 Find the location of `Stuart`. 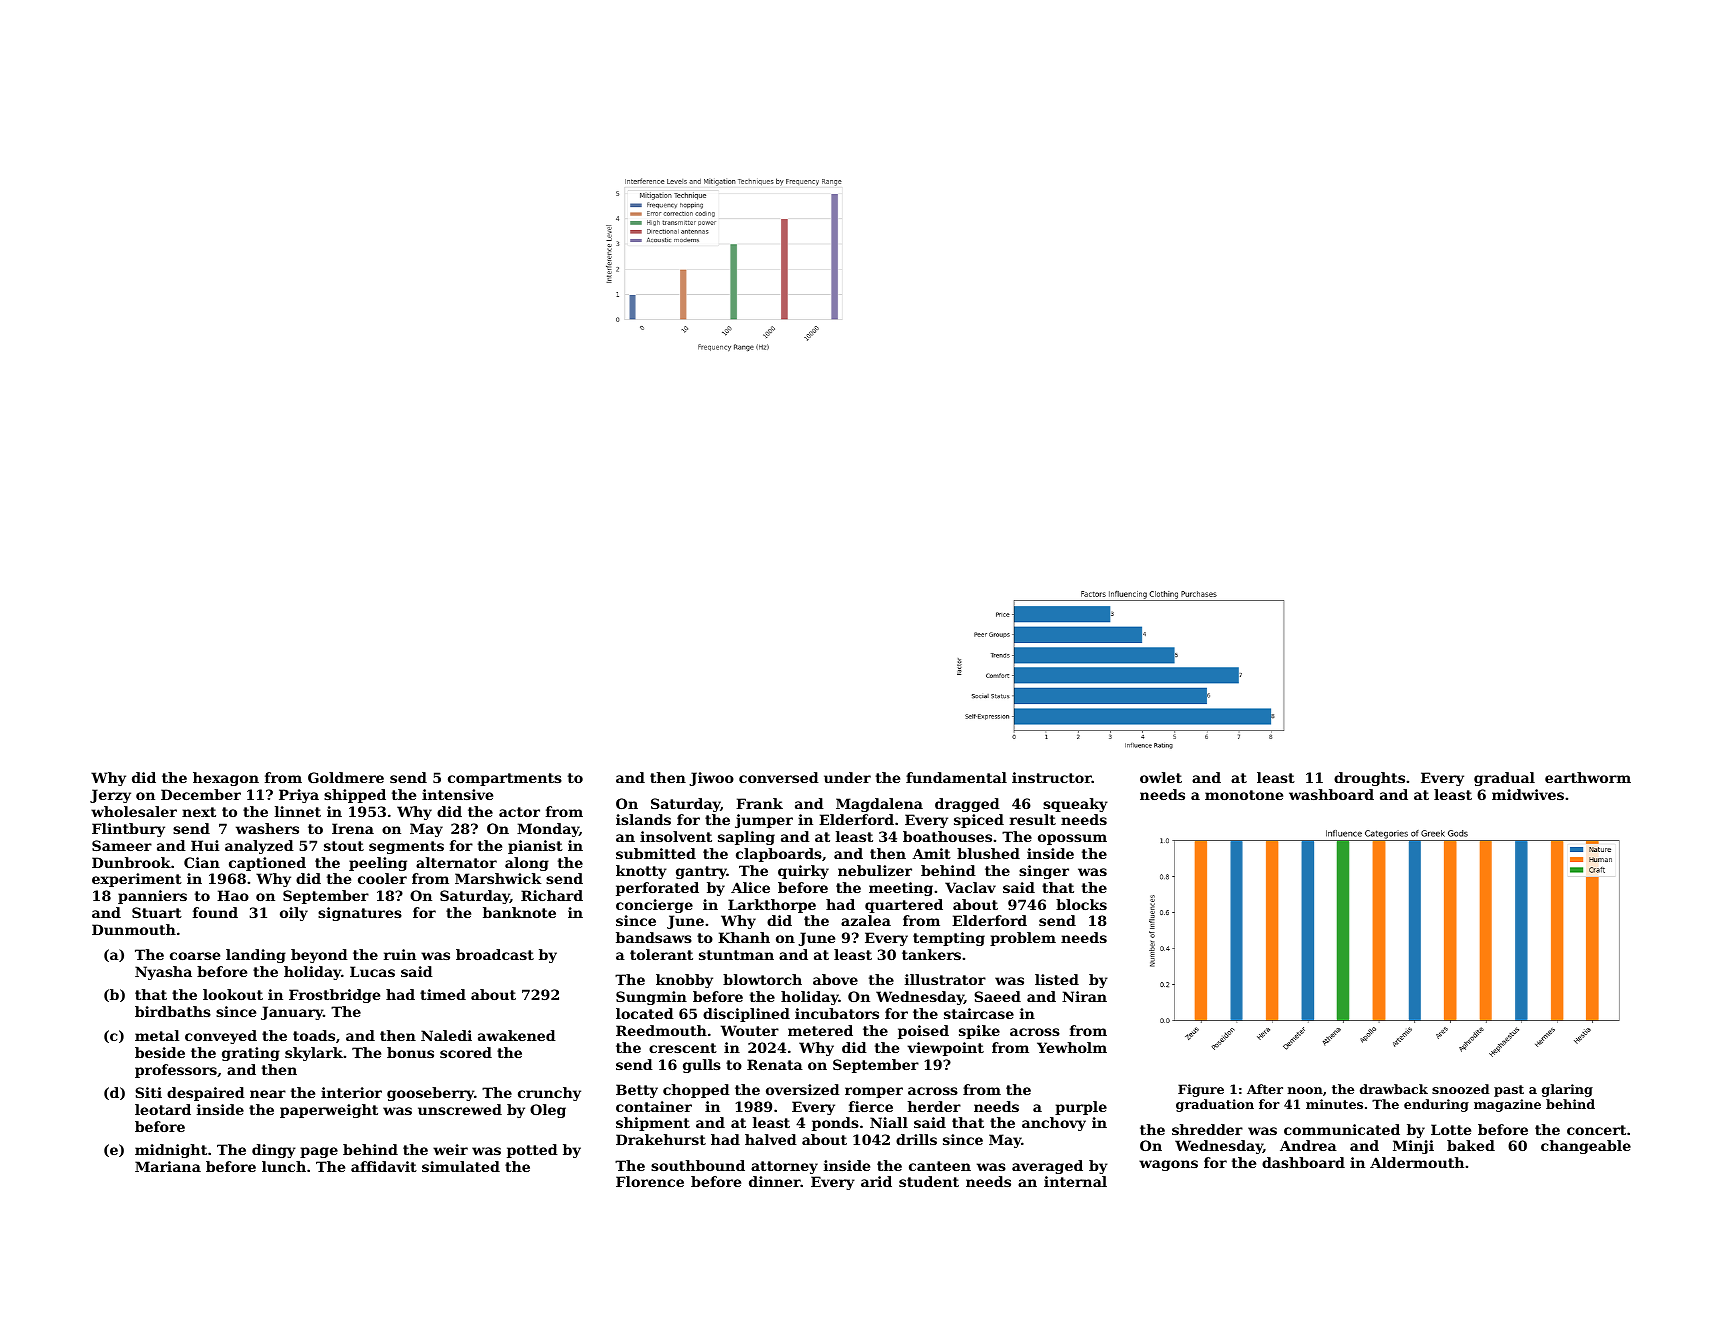

Stuart is located at coordinates (157, 912).
